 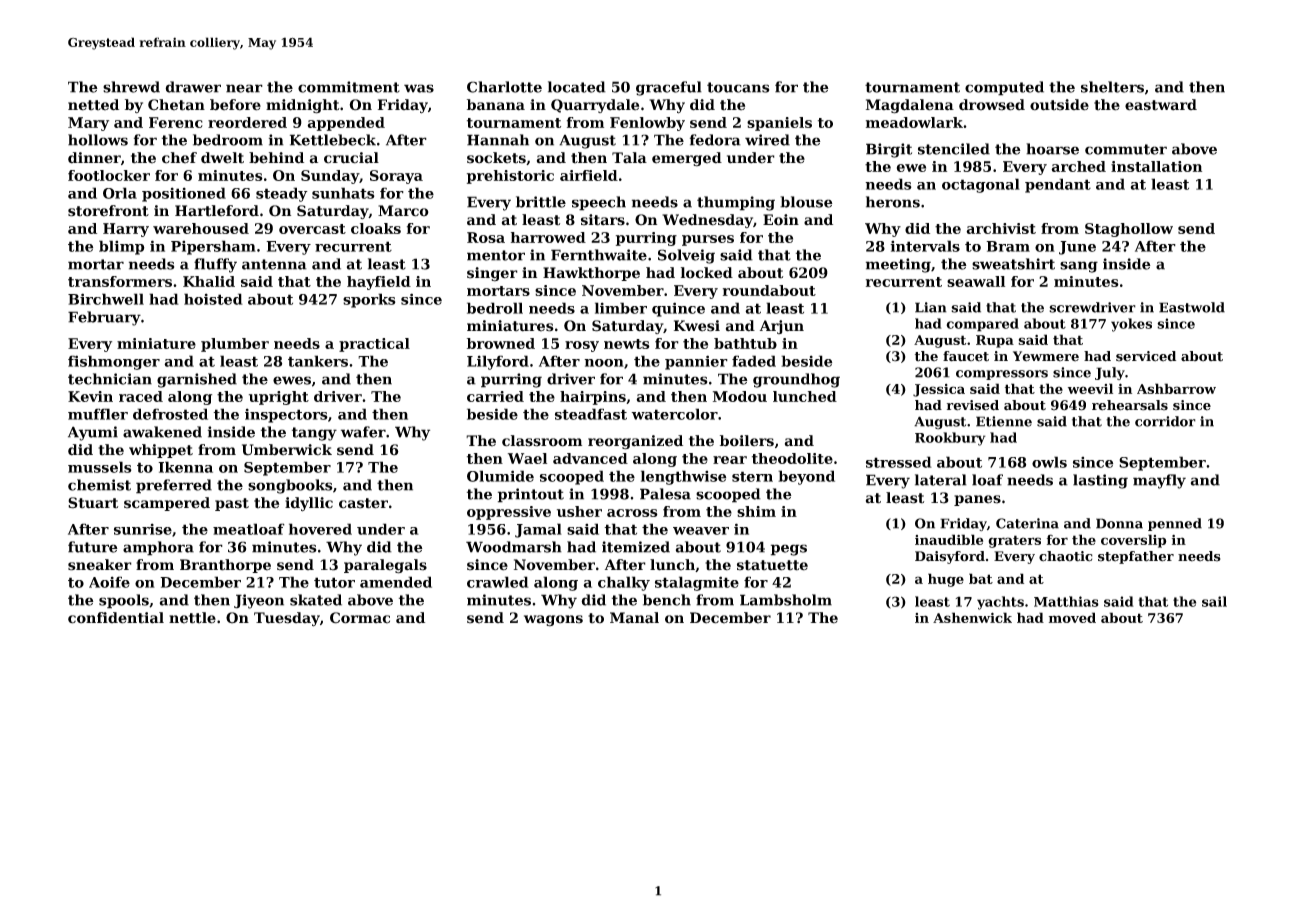 I want to click on rehearsals, so click(x=1130, y=405).
